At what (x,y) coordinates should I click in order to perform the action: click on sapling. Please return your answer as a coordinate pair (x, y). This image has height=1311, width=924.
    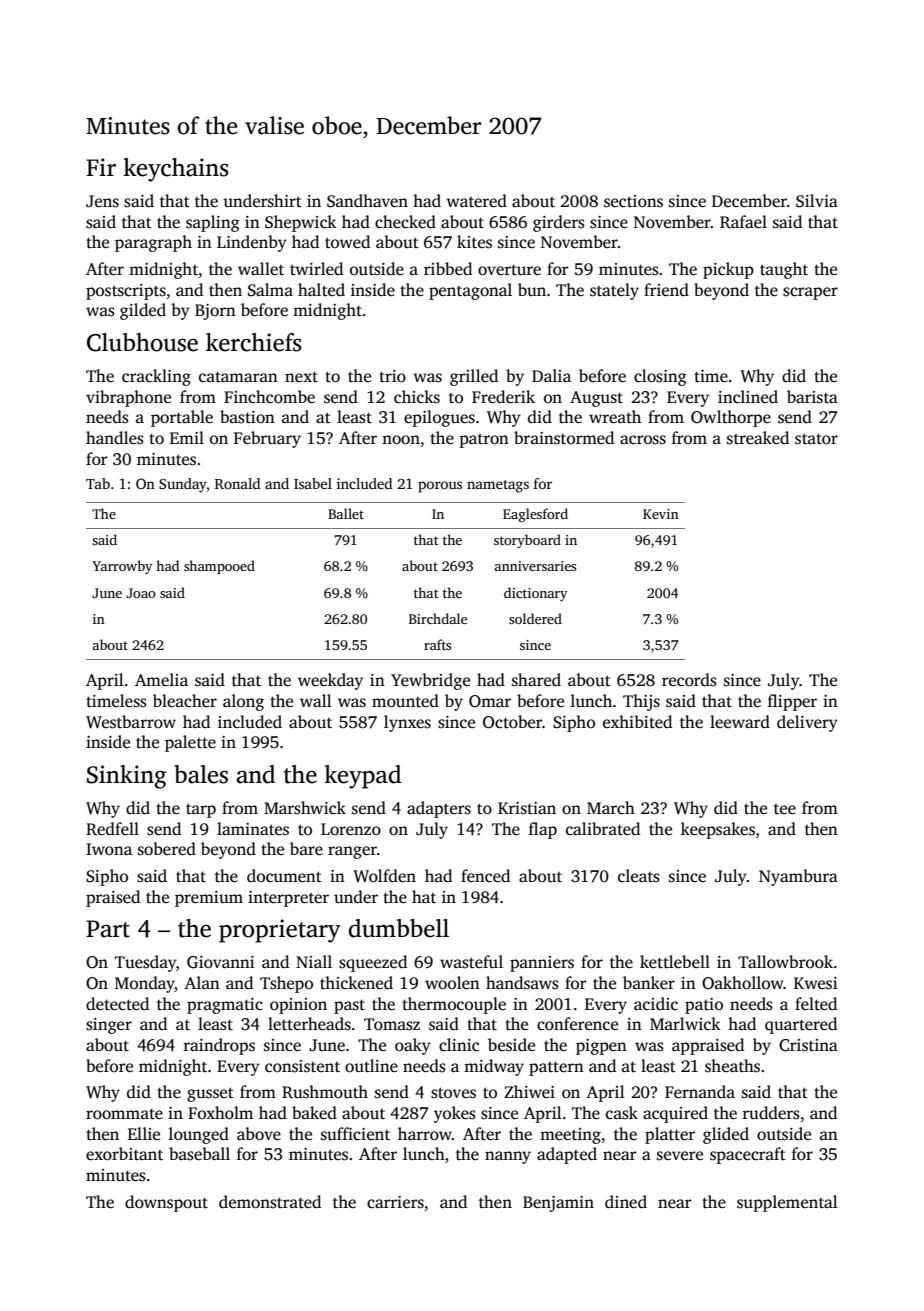
    Looking at the image, I should click on (213, 223).
